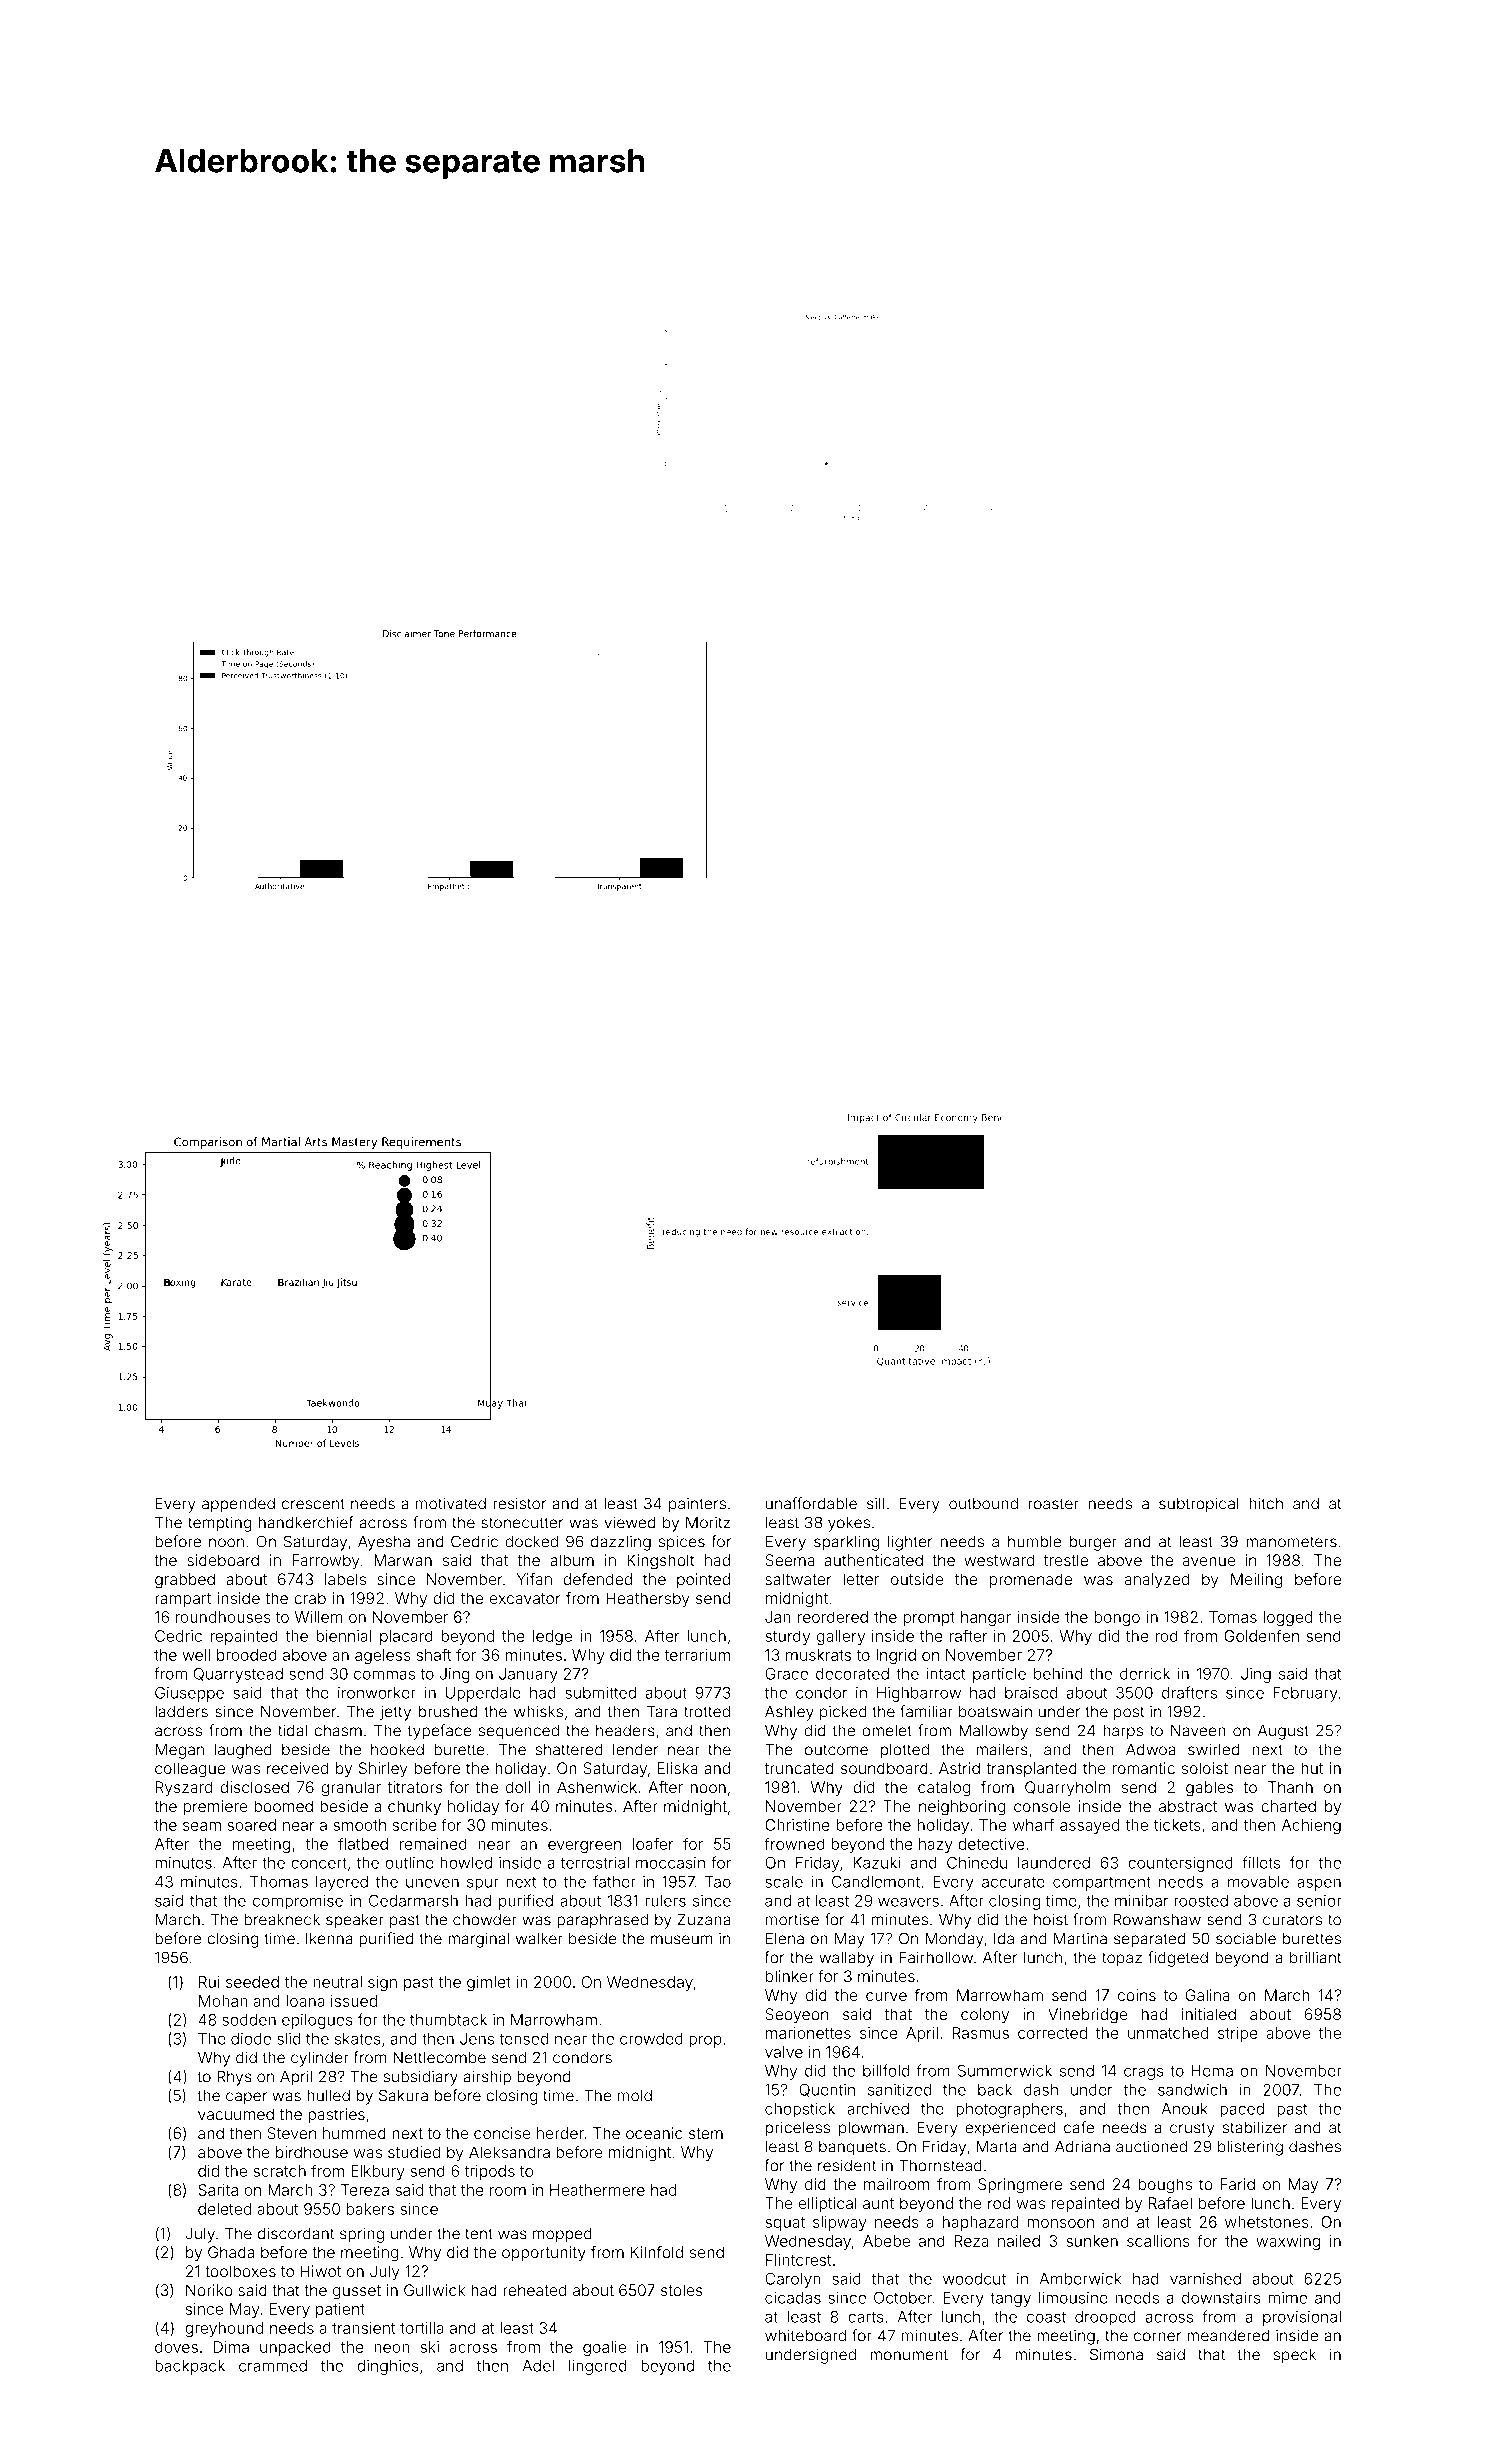 Image resolution: width=1496 pixels, height=2464 pixels. I want to click on curators, so click(1292, 1920).
